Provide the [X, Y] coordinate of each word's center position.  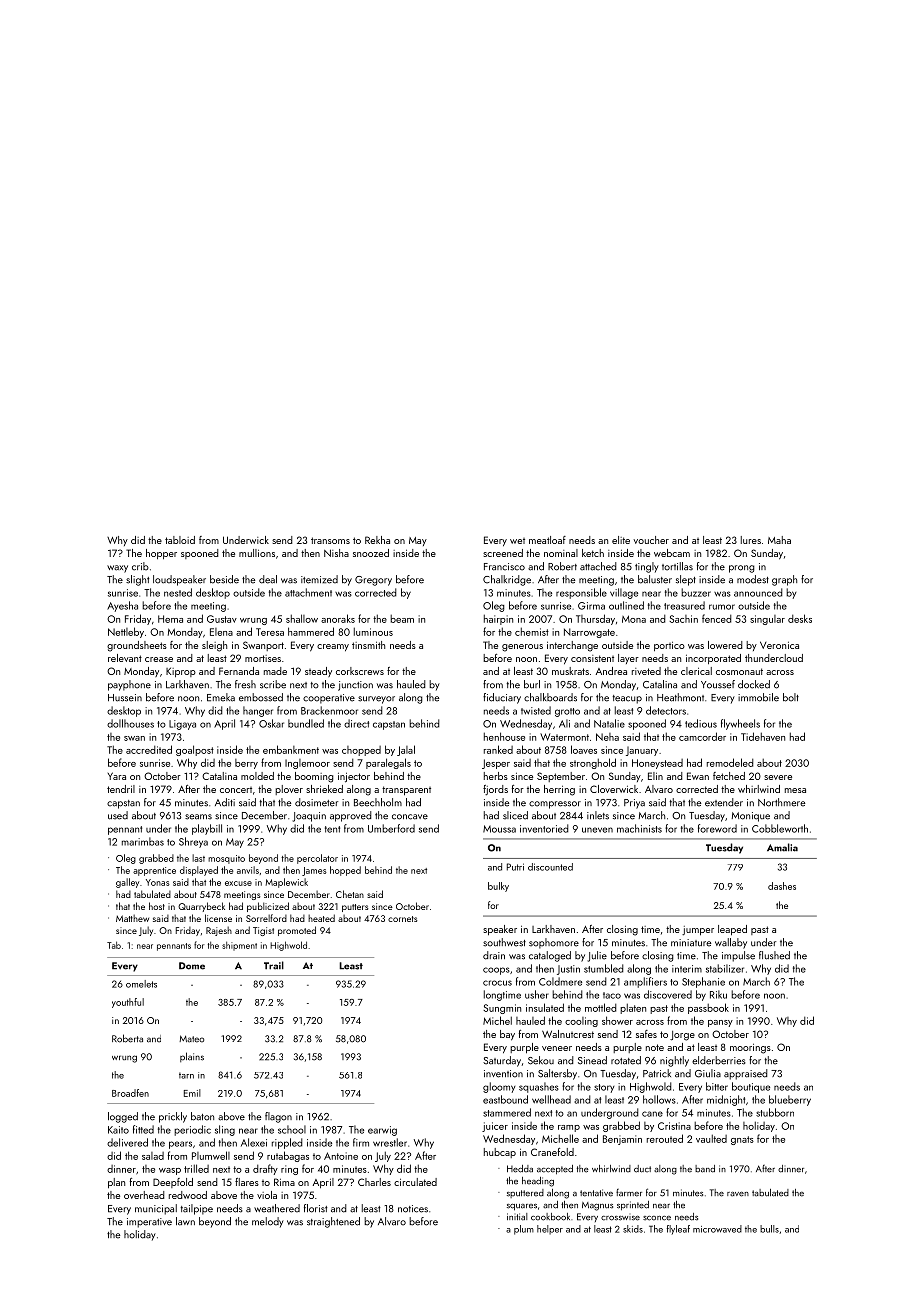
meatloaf [547, 540]
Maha [779, 540]
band [705, 1169]
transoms [330, 540]
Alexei [254, 1142]
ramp [569, 1128]
